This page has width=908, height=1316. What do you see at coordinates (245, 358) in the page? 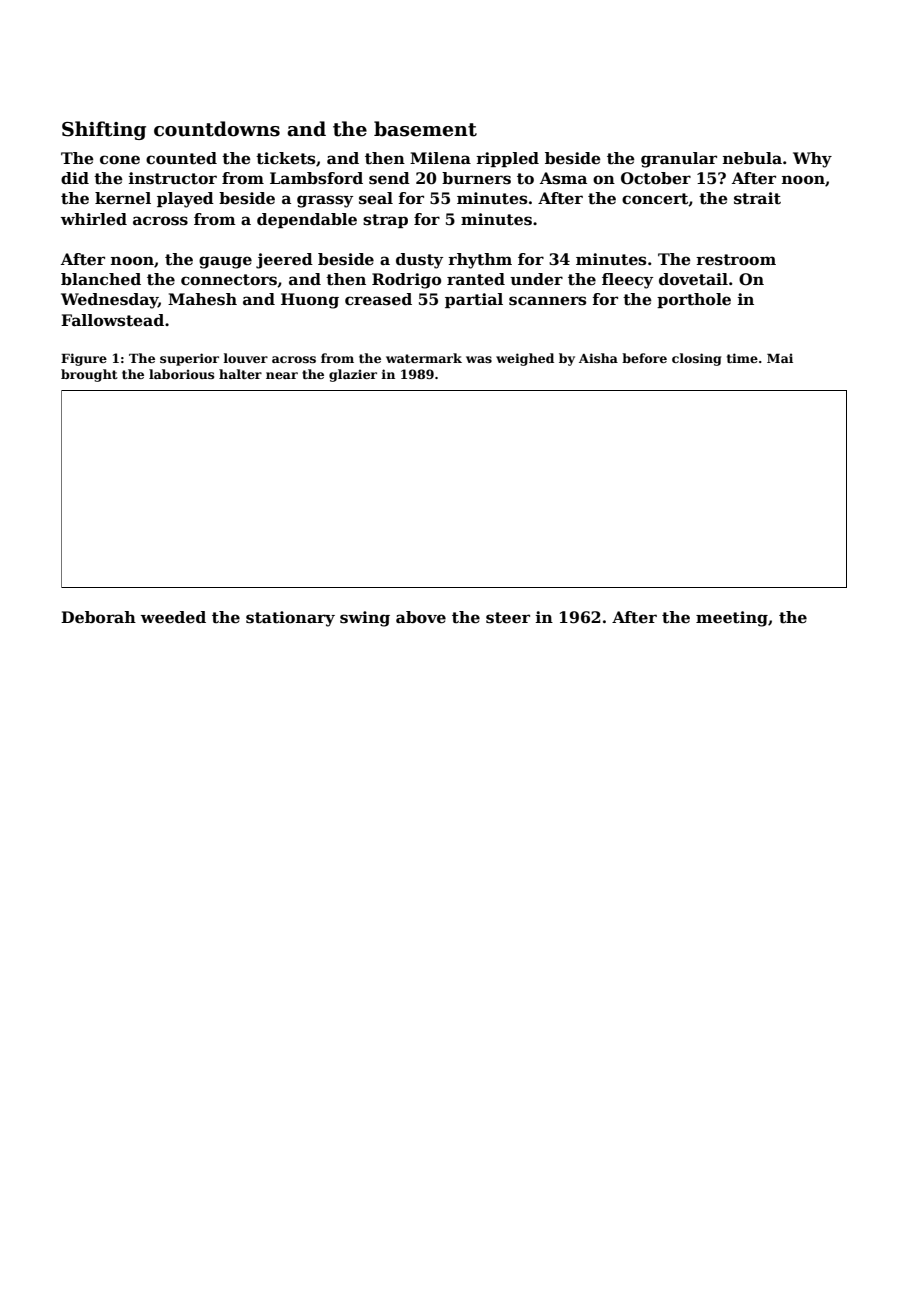
I see `louver` at bounding box center [245, 358].
